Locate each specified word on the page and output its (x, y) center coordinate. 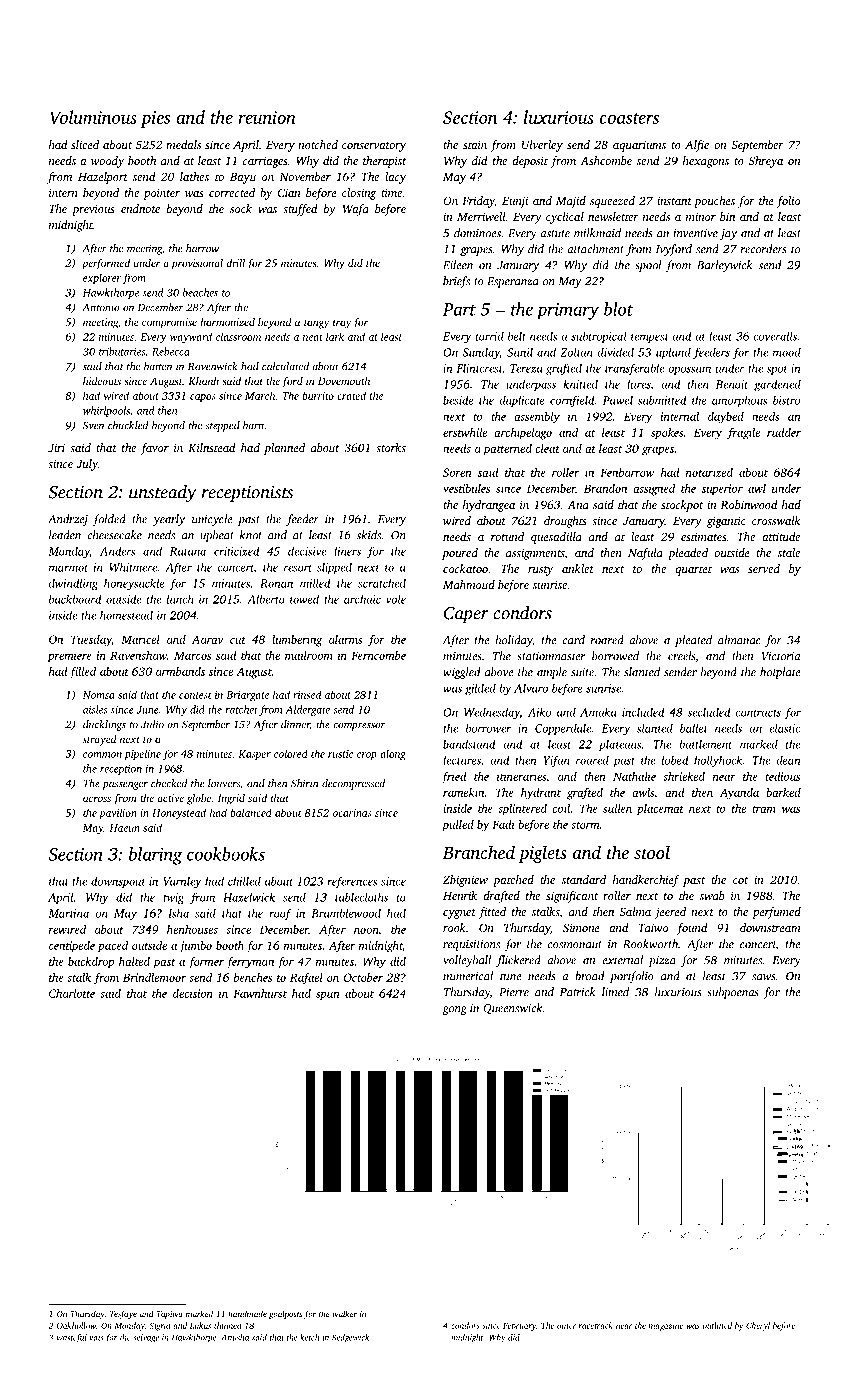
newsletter (613, 216)
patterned (507, 450)
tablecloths (361, 897)
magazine (666, 1326)
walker (345, 1313)
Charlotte (72, 993)
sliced (85, 144)
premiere (69, 657)
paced (113, 947)
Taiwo (653, 927)
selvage (146, 1338)
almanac (739, 640)
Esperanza (513, 282)
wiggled (462, 673)
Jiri (56, 447)
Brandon (605, 488)
